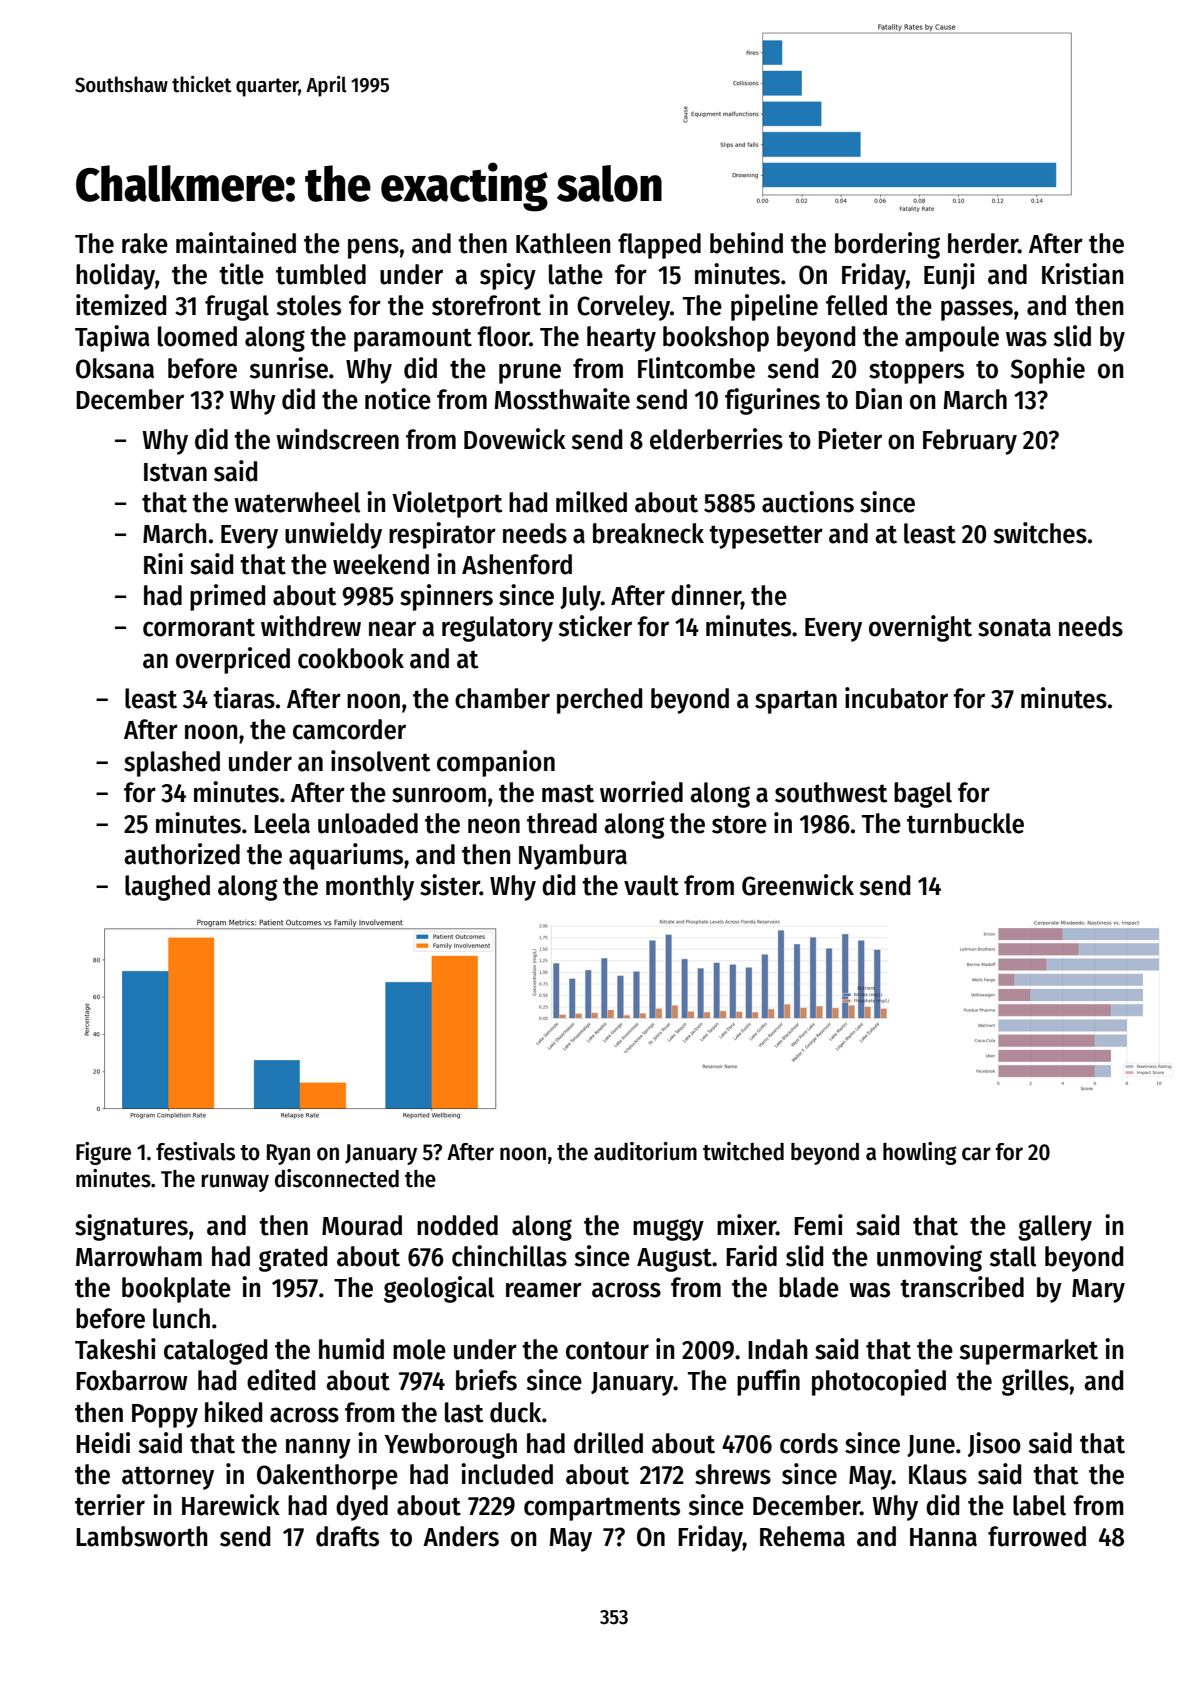 Image resolution: width=1200 pixels, height=1697 pixels. Describe the element at coordinates (965, 823) in the screenshot. I see `turnbuckle` at that location.
